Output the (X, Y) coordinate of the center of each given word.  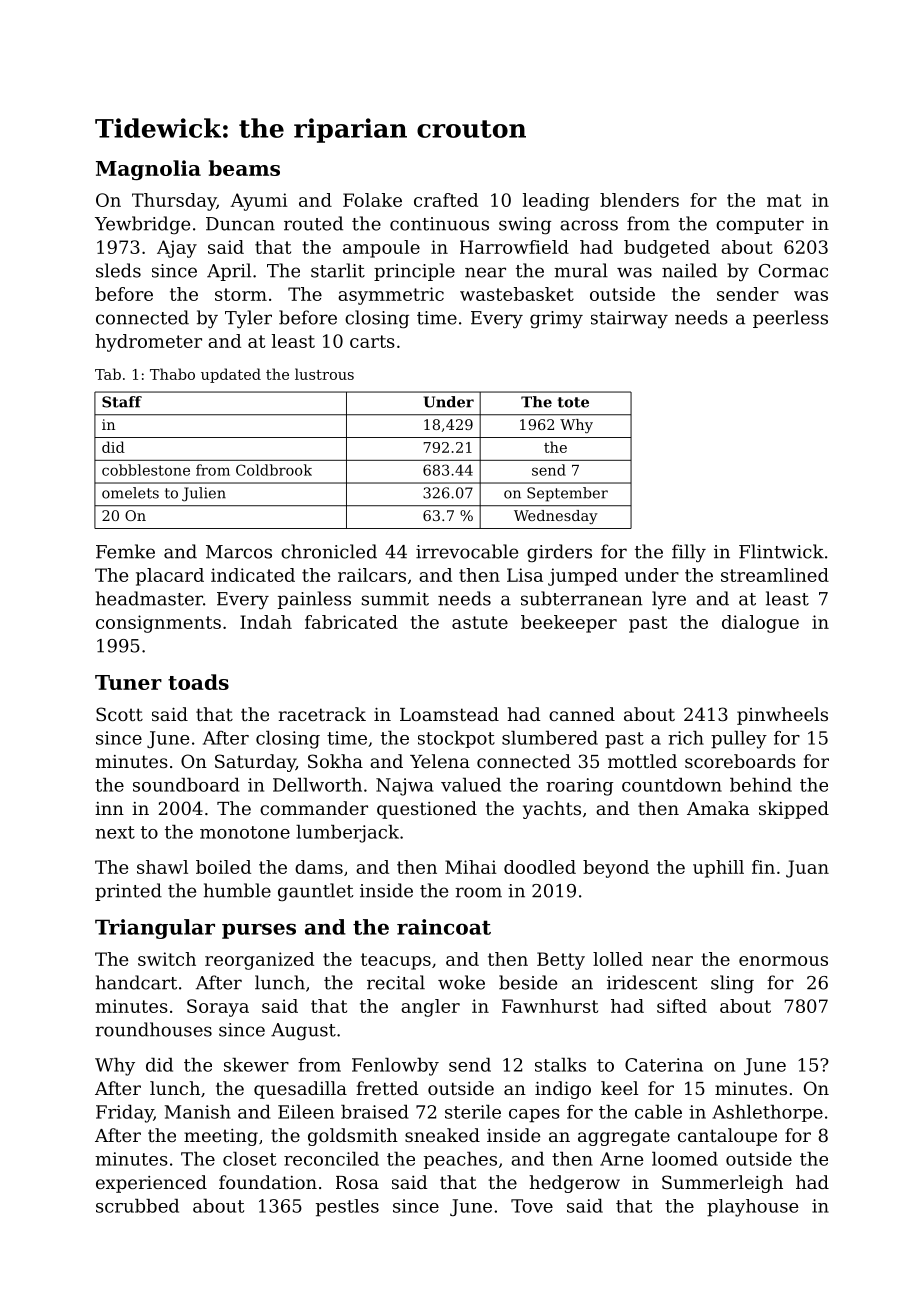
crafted (446, 200)
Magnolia (148, 170)
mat (784, 200)
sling (732, 984)
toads (198, 682)
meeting (221, 1137)
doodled (540, 867)
